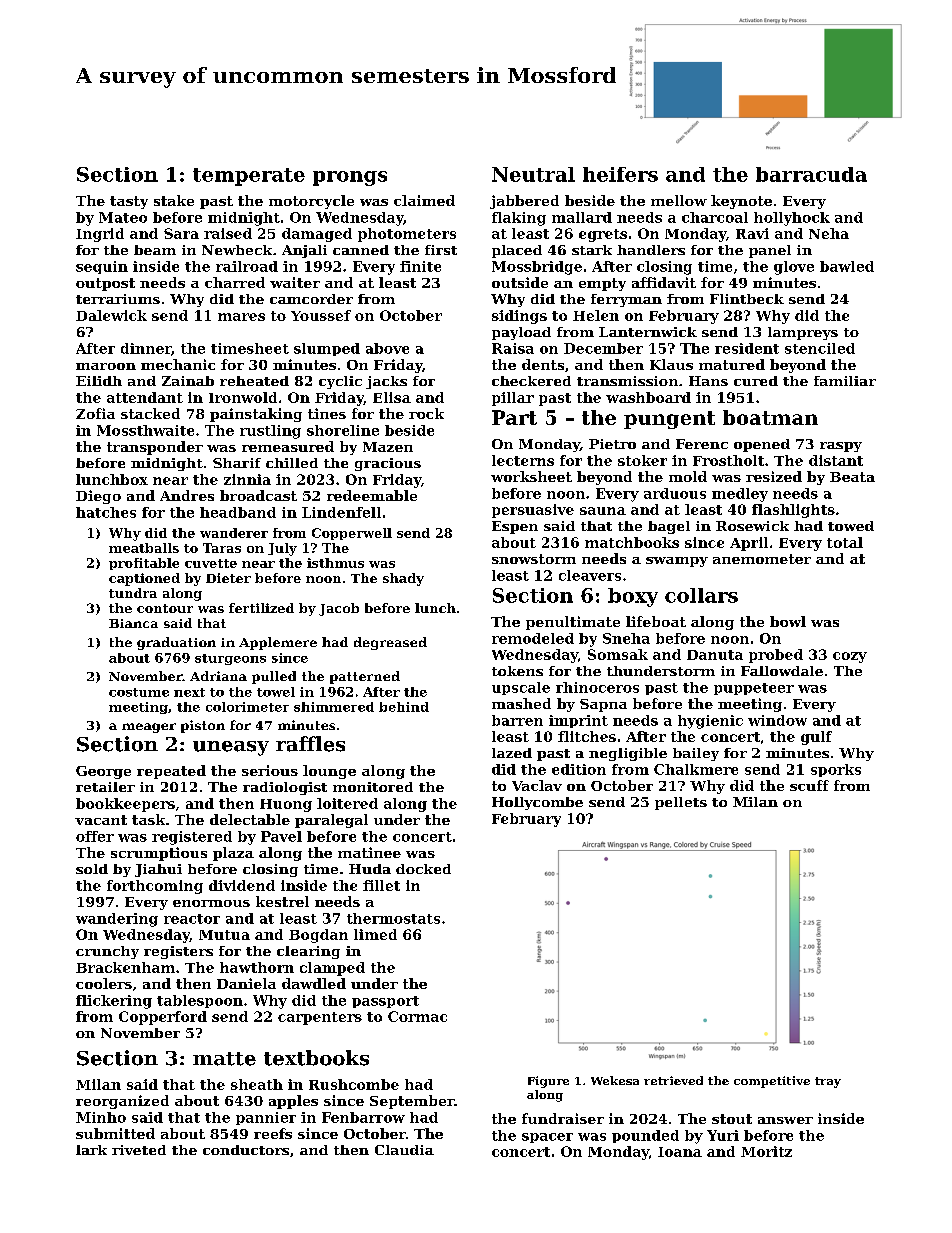  What do you see at coordinates (811, 174) in the screenshot?
I see `barracuda` at bounding box center [811, 174].
